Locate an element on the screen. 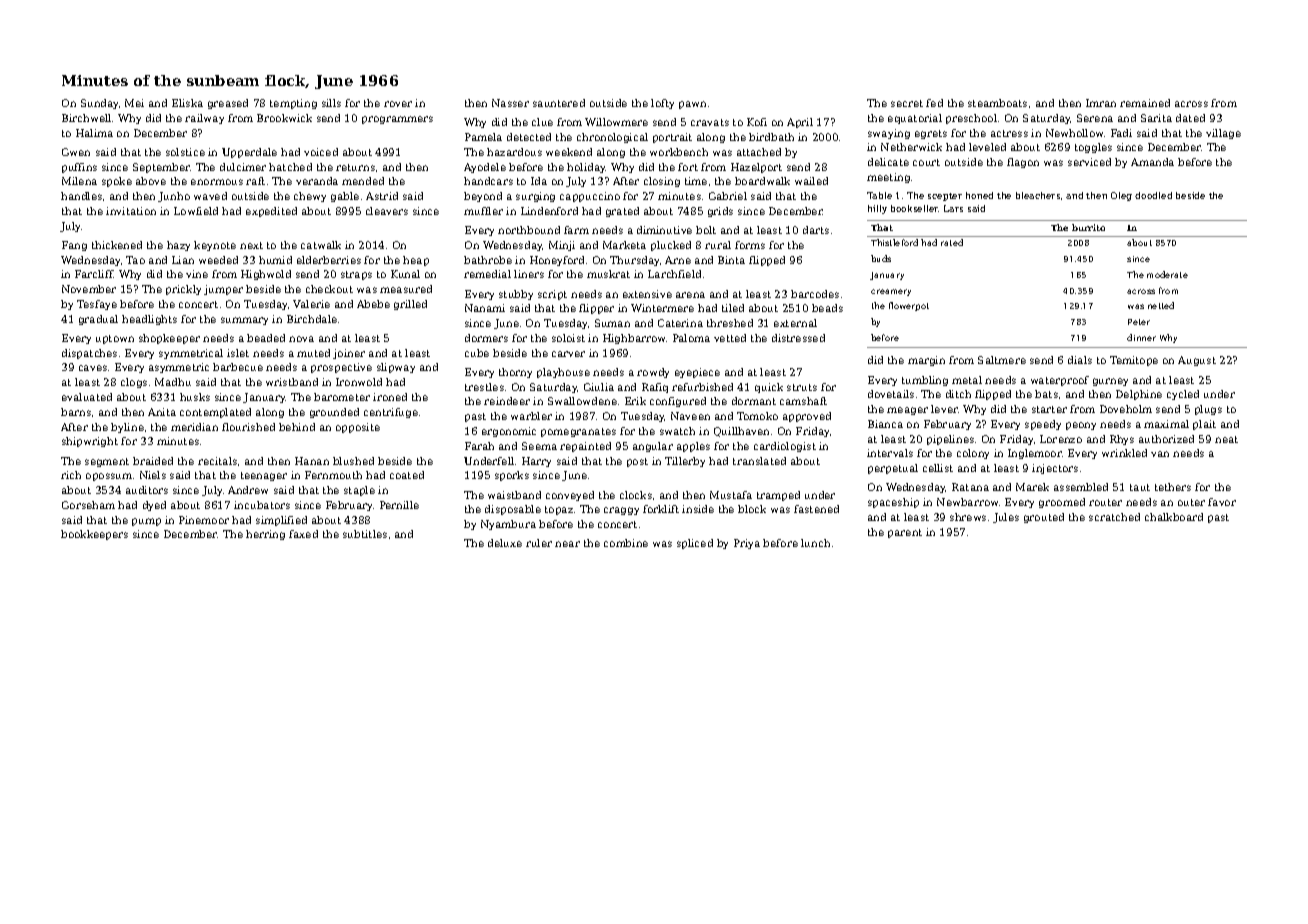 The width and height of the screenshot is (1308, 924). Arne is located at coordinates (678, 260).
